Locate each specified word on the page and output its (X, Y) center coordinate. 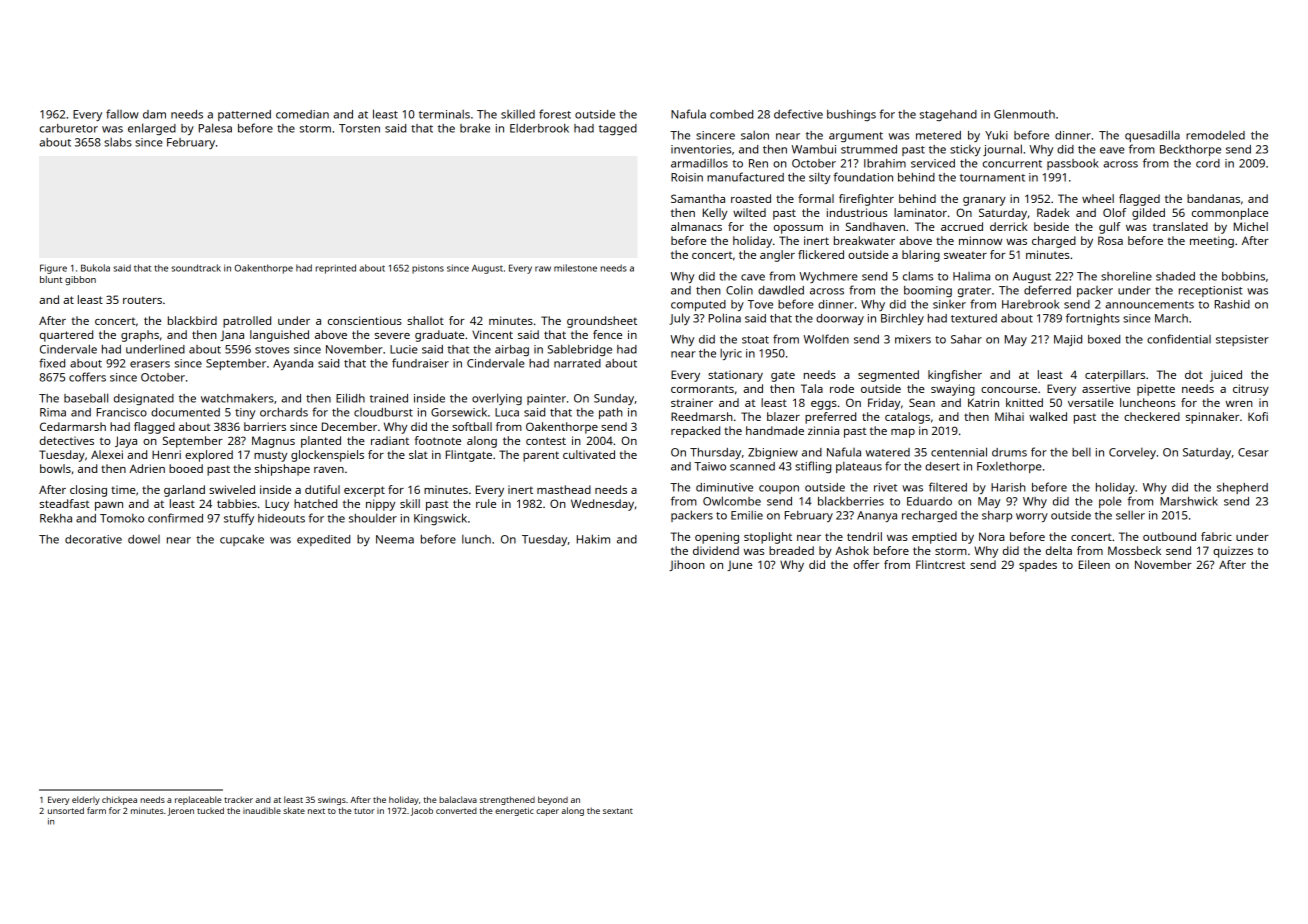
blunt (51, 279)
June (739, 566)
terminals (444, 114)
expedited (323, 540)
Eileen (1094, 564)
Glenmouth (1024, 114)
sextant (618, 811)
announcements (1149, 305)
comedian (302, 114)
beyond (553, 800)
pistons (428, 269)
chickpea (119, 800)
